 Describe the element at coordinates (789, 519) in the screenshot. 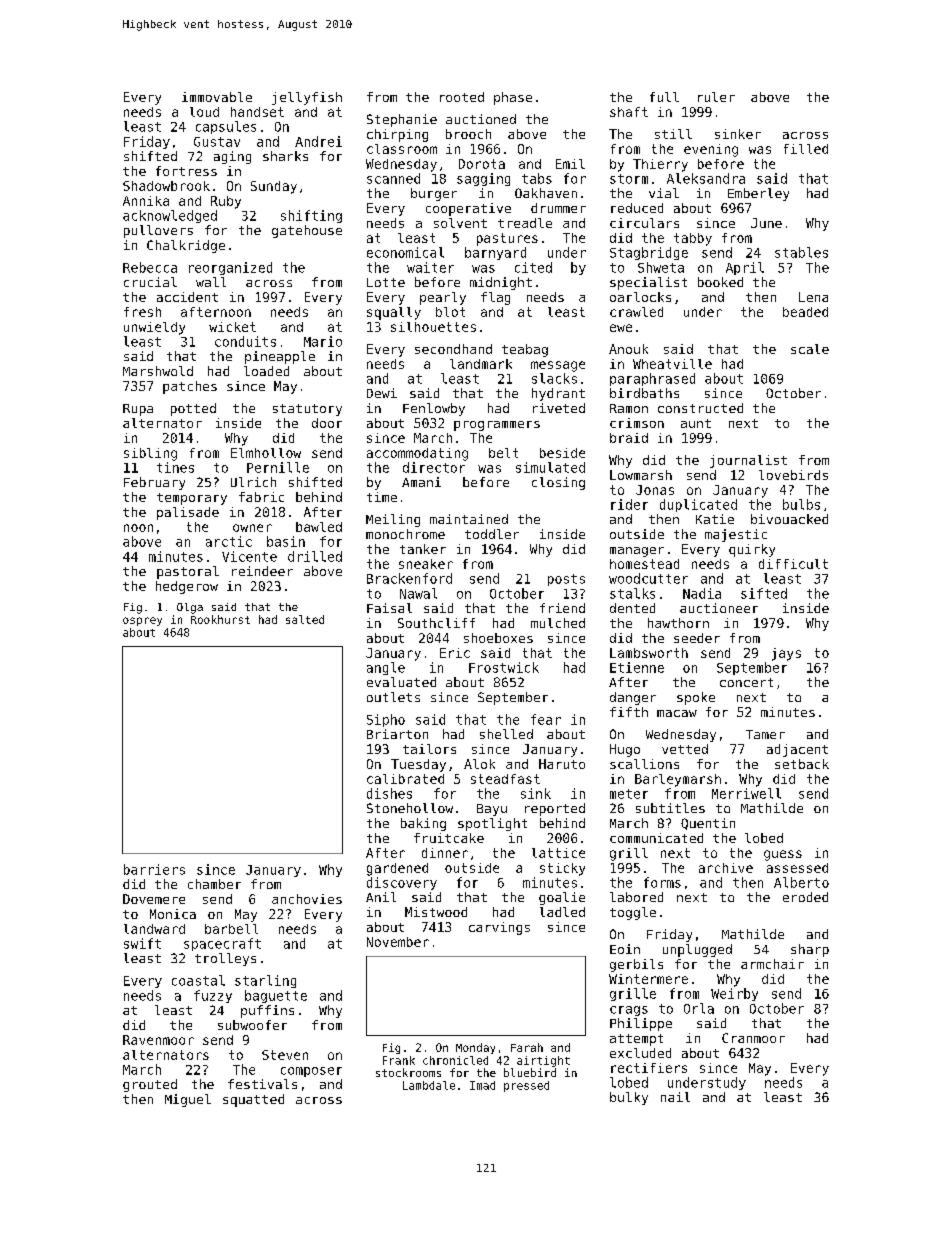

I see `bivouacked` at that location.
